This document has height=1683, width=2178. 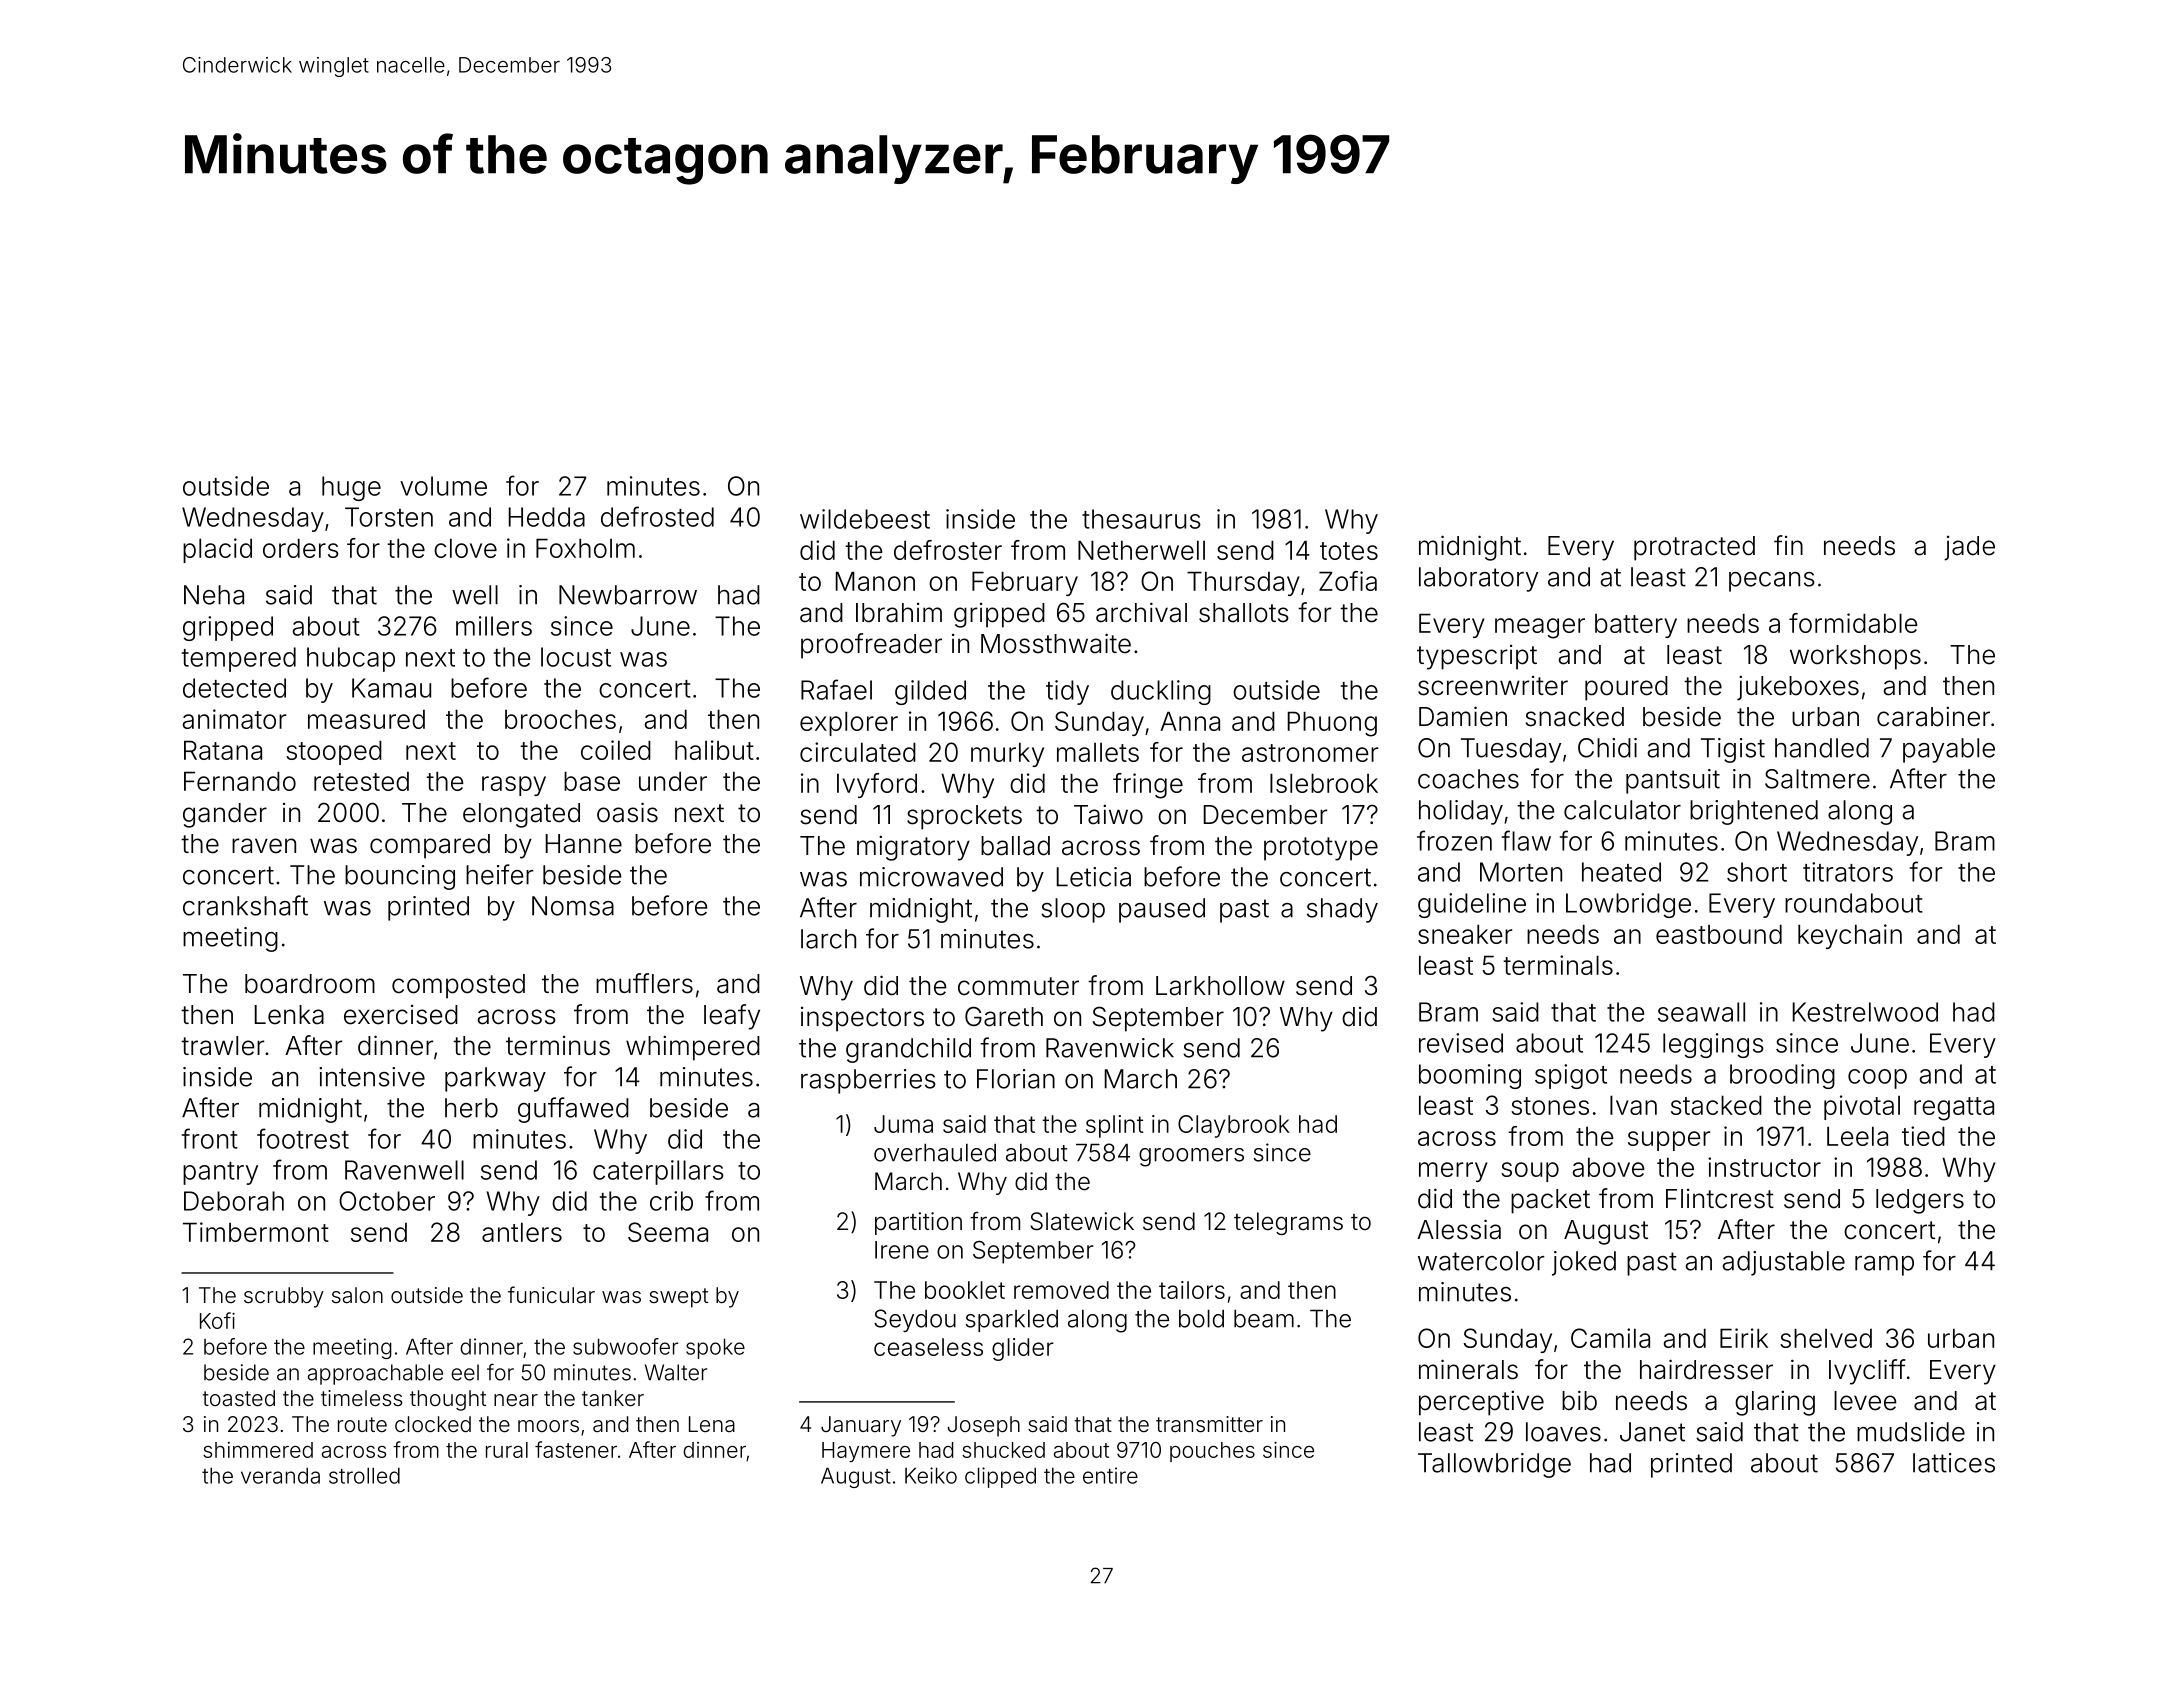 I want to click on protracted, so click(x=1694, y=548).
